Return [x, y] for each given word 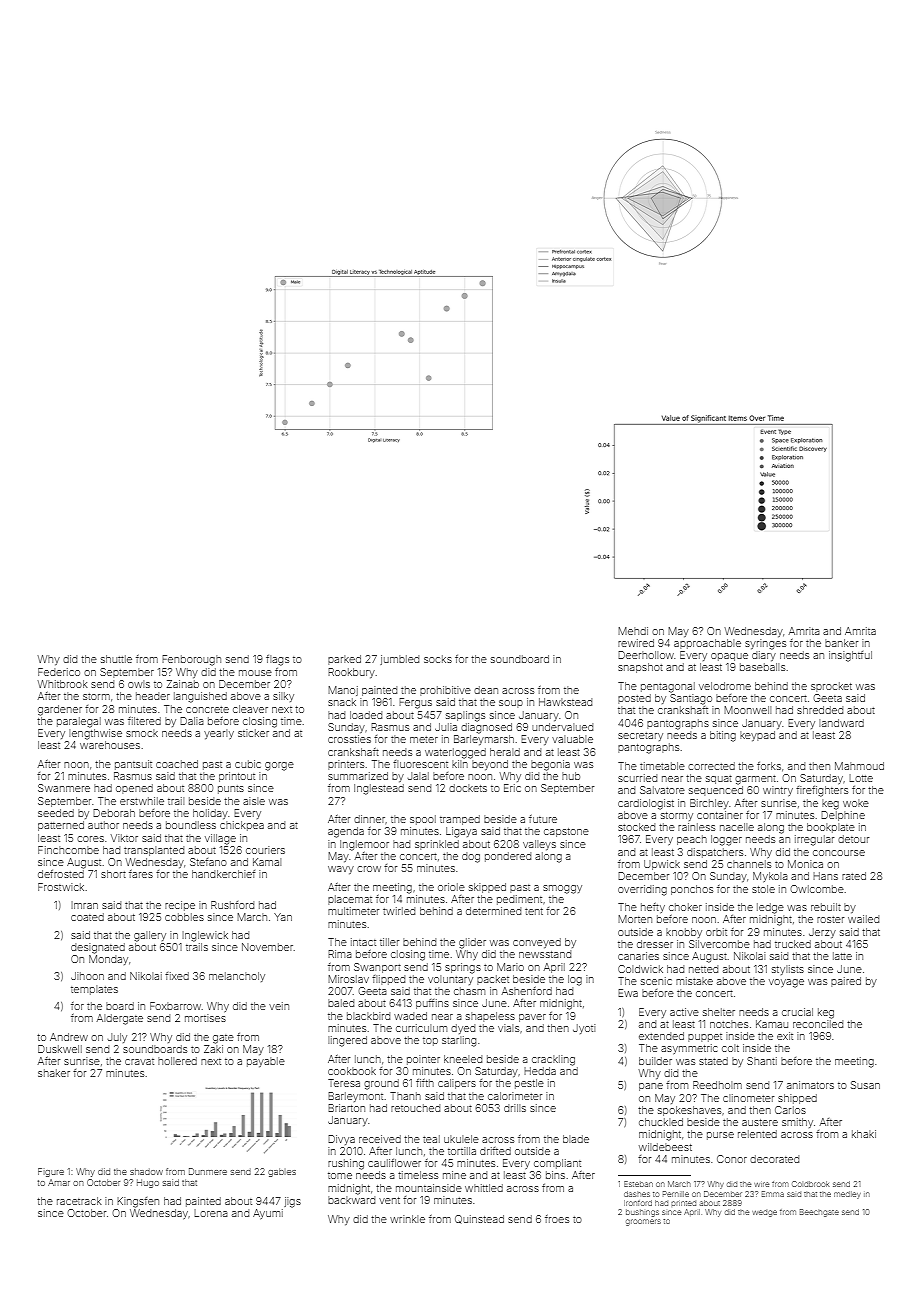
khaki [864, 1134]
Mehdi [633, 631]
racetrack [79, 1201]
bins [555, 1175]
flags [277, 660]
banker [841, 643]
